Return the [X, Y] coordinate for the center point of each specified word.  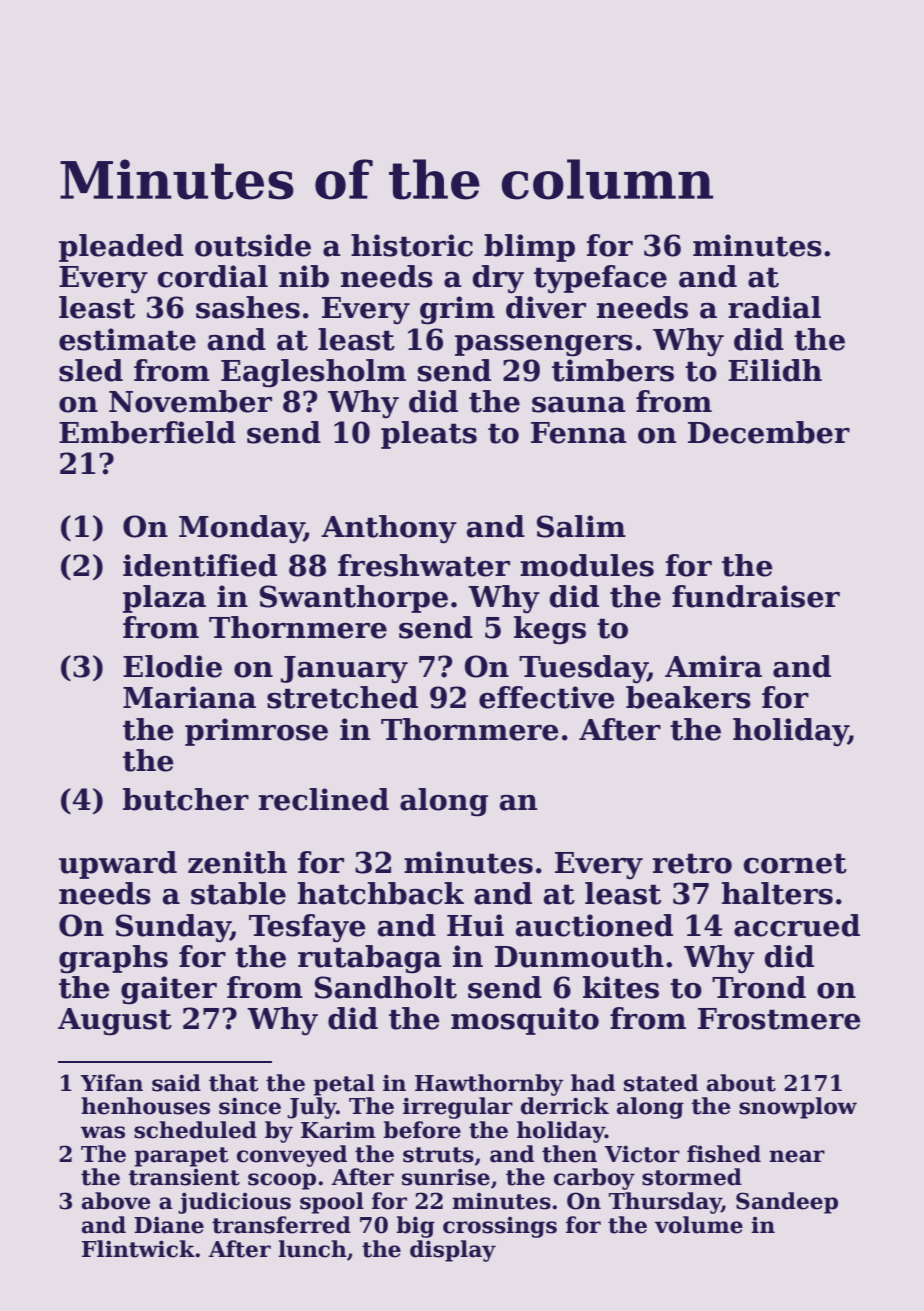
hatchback [381, 893]
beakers [688, 697]
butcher [186, 799]
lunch [312, 1249]
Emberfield [147, 432]
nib [304, 276]
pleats [429, 435]
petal [344, 1085]
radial [774, 307]
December [769, 432]
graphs [113, 959]
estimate [127, 339]
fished [724, 1154]
